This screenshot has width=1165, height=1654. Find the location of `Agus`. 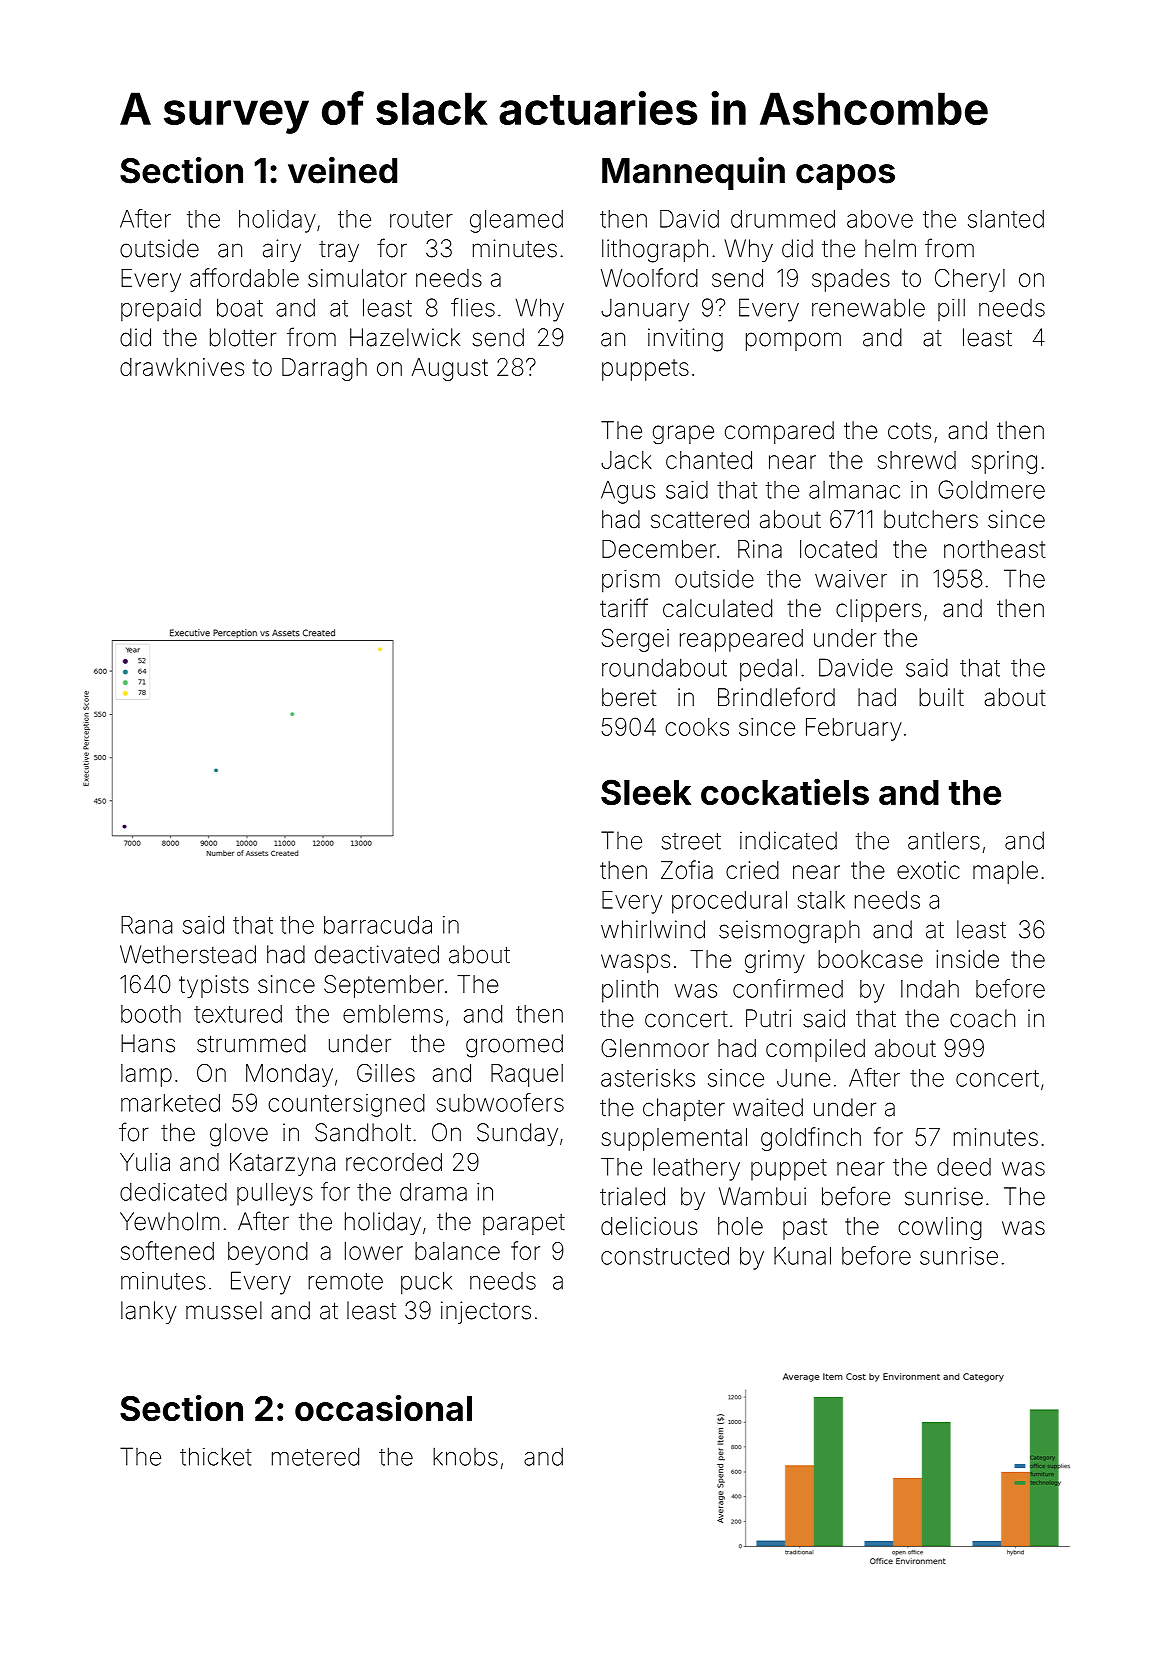

Agus is located at coordinates (628, 492).
